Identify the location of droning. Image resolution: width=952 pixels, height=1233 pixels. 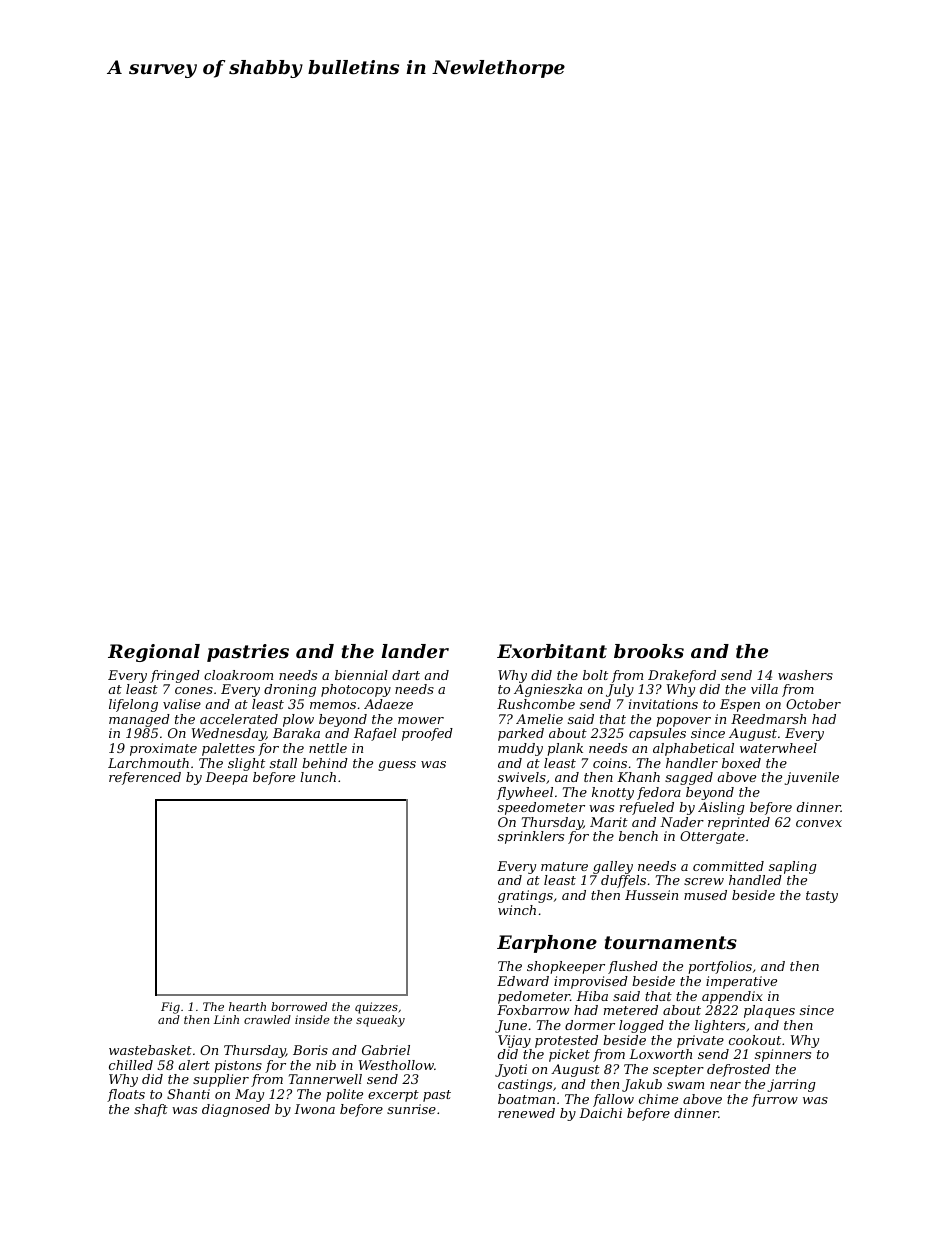
(290, 690).
